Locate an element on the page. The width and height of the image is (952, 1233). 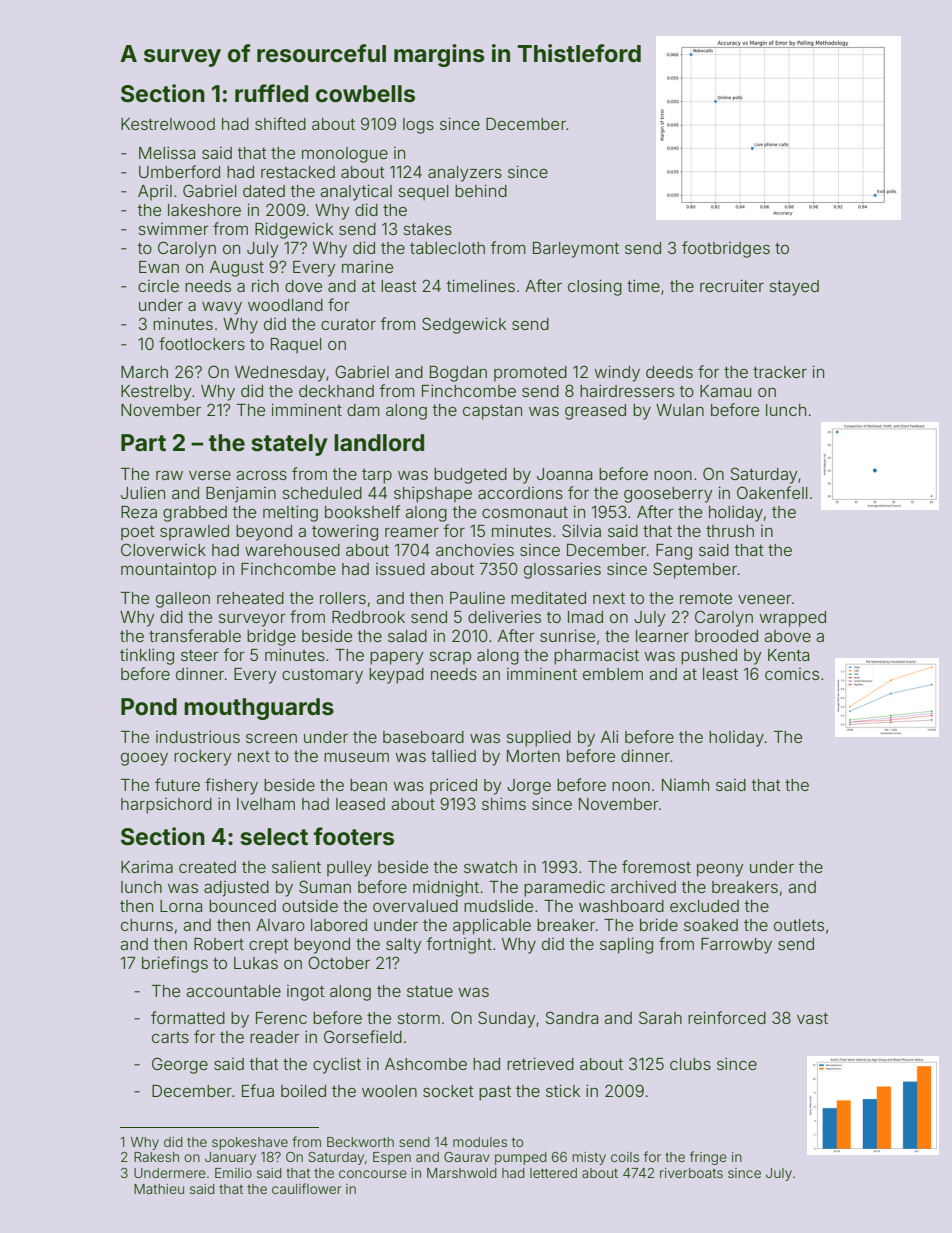
cauliflower is located at coordinates (307, 1188).
